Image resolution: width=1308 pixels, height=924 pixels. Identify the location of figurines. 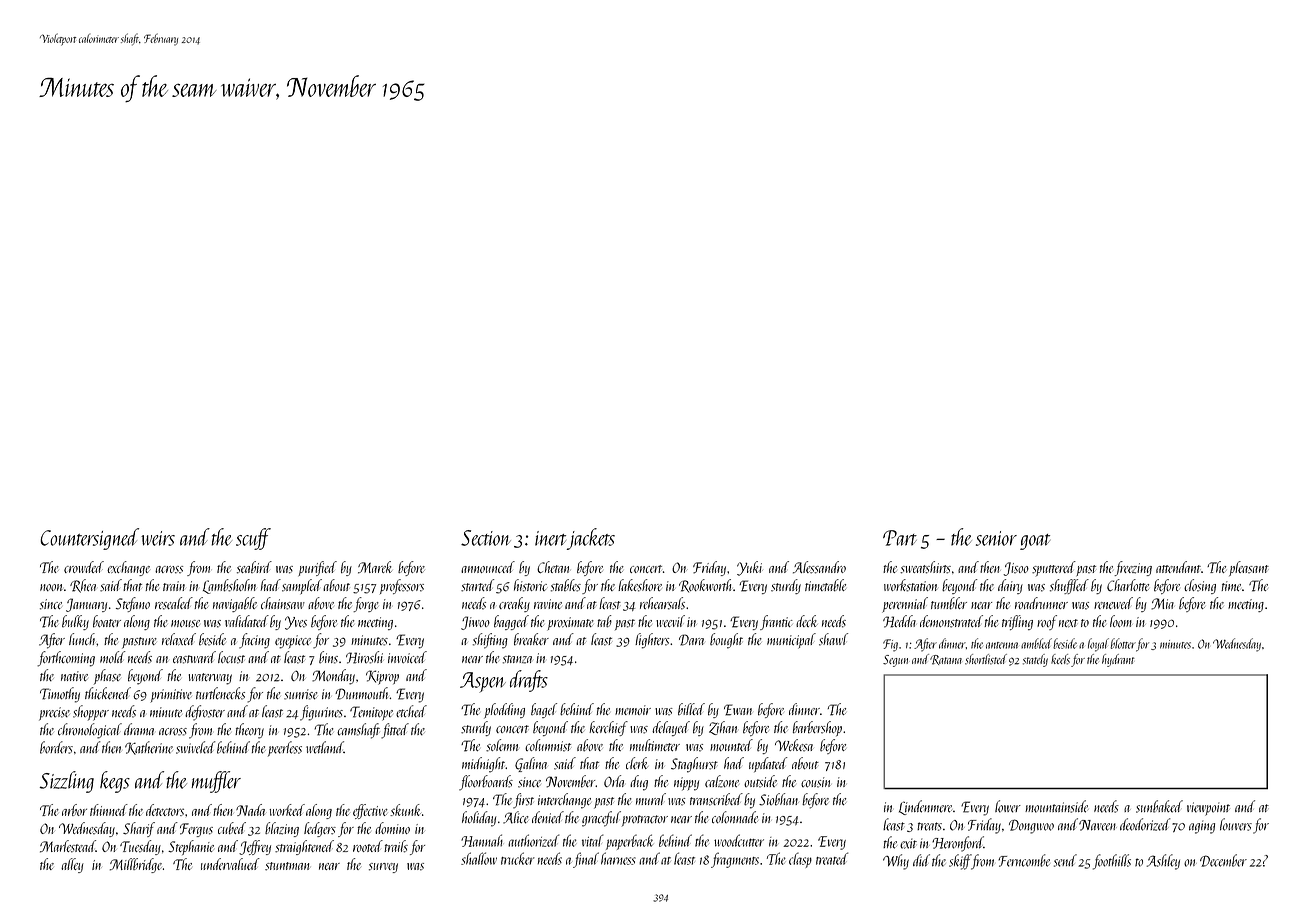
(321, 713).
